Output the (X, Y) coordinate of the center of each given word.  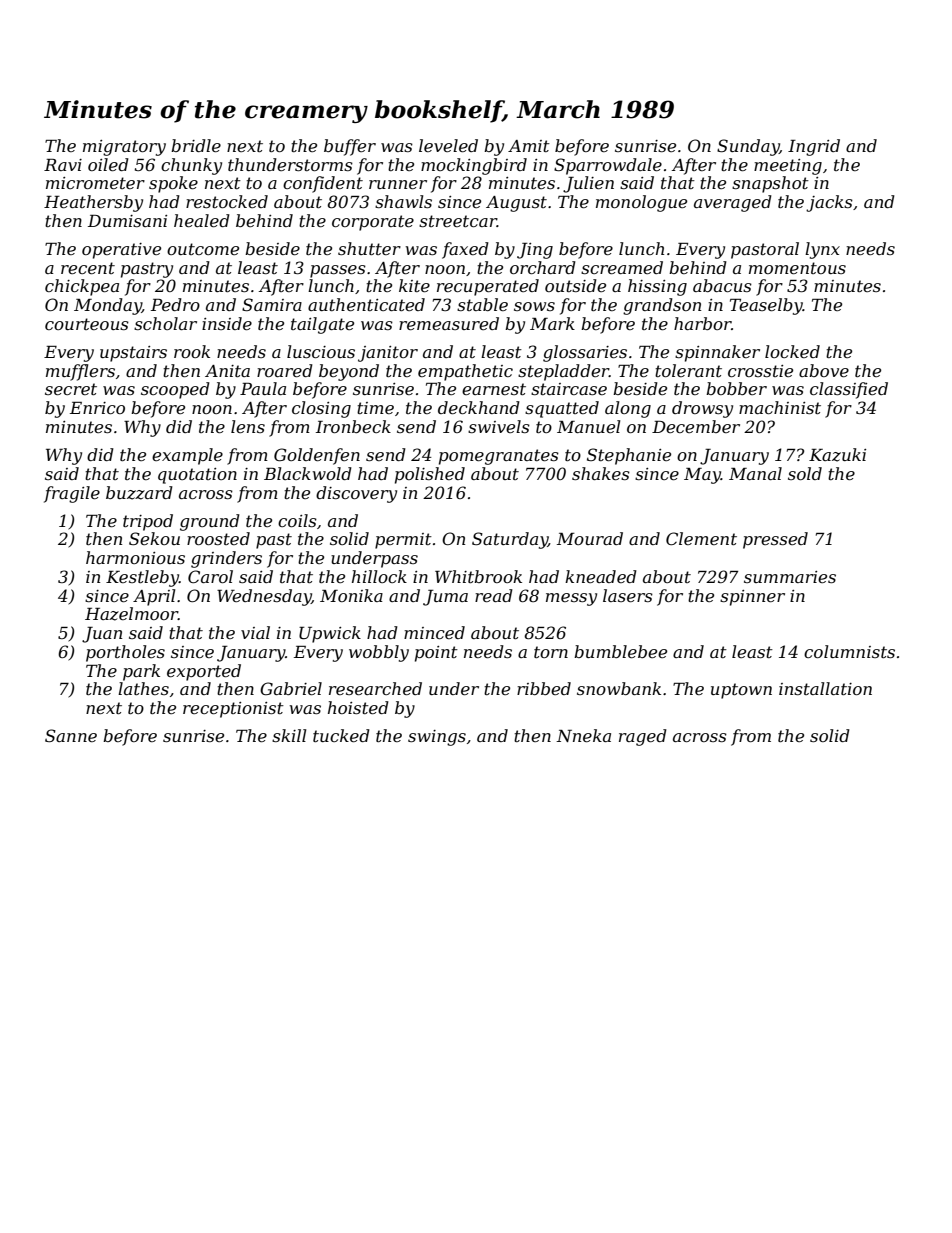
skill (289, 735)
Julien (588, 184)
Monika (351, 595)
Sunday (748, 147)
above (824, 370)
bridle (196, 145)
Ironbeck (353, 426)
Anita (227, 371)
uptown (741, 691)
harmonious (135, 557)
